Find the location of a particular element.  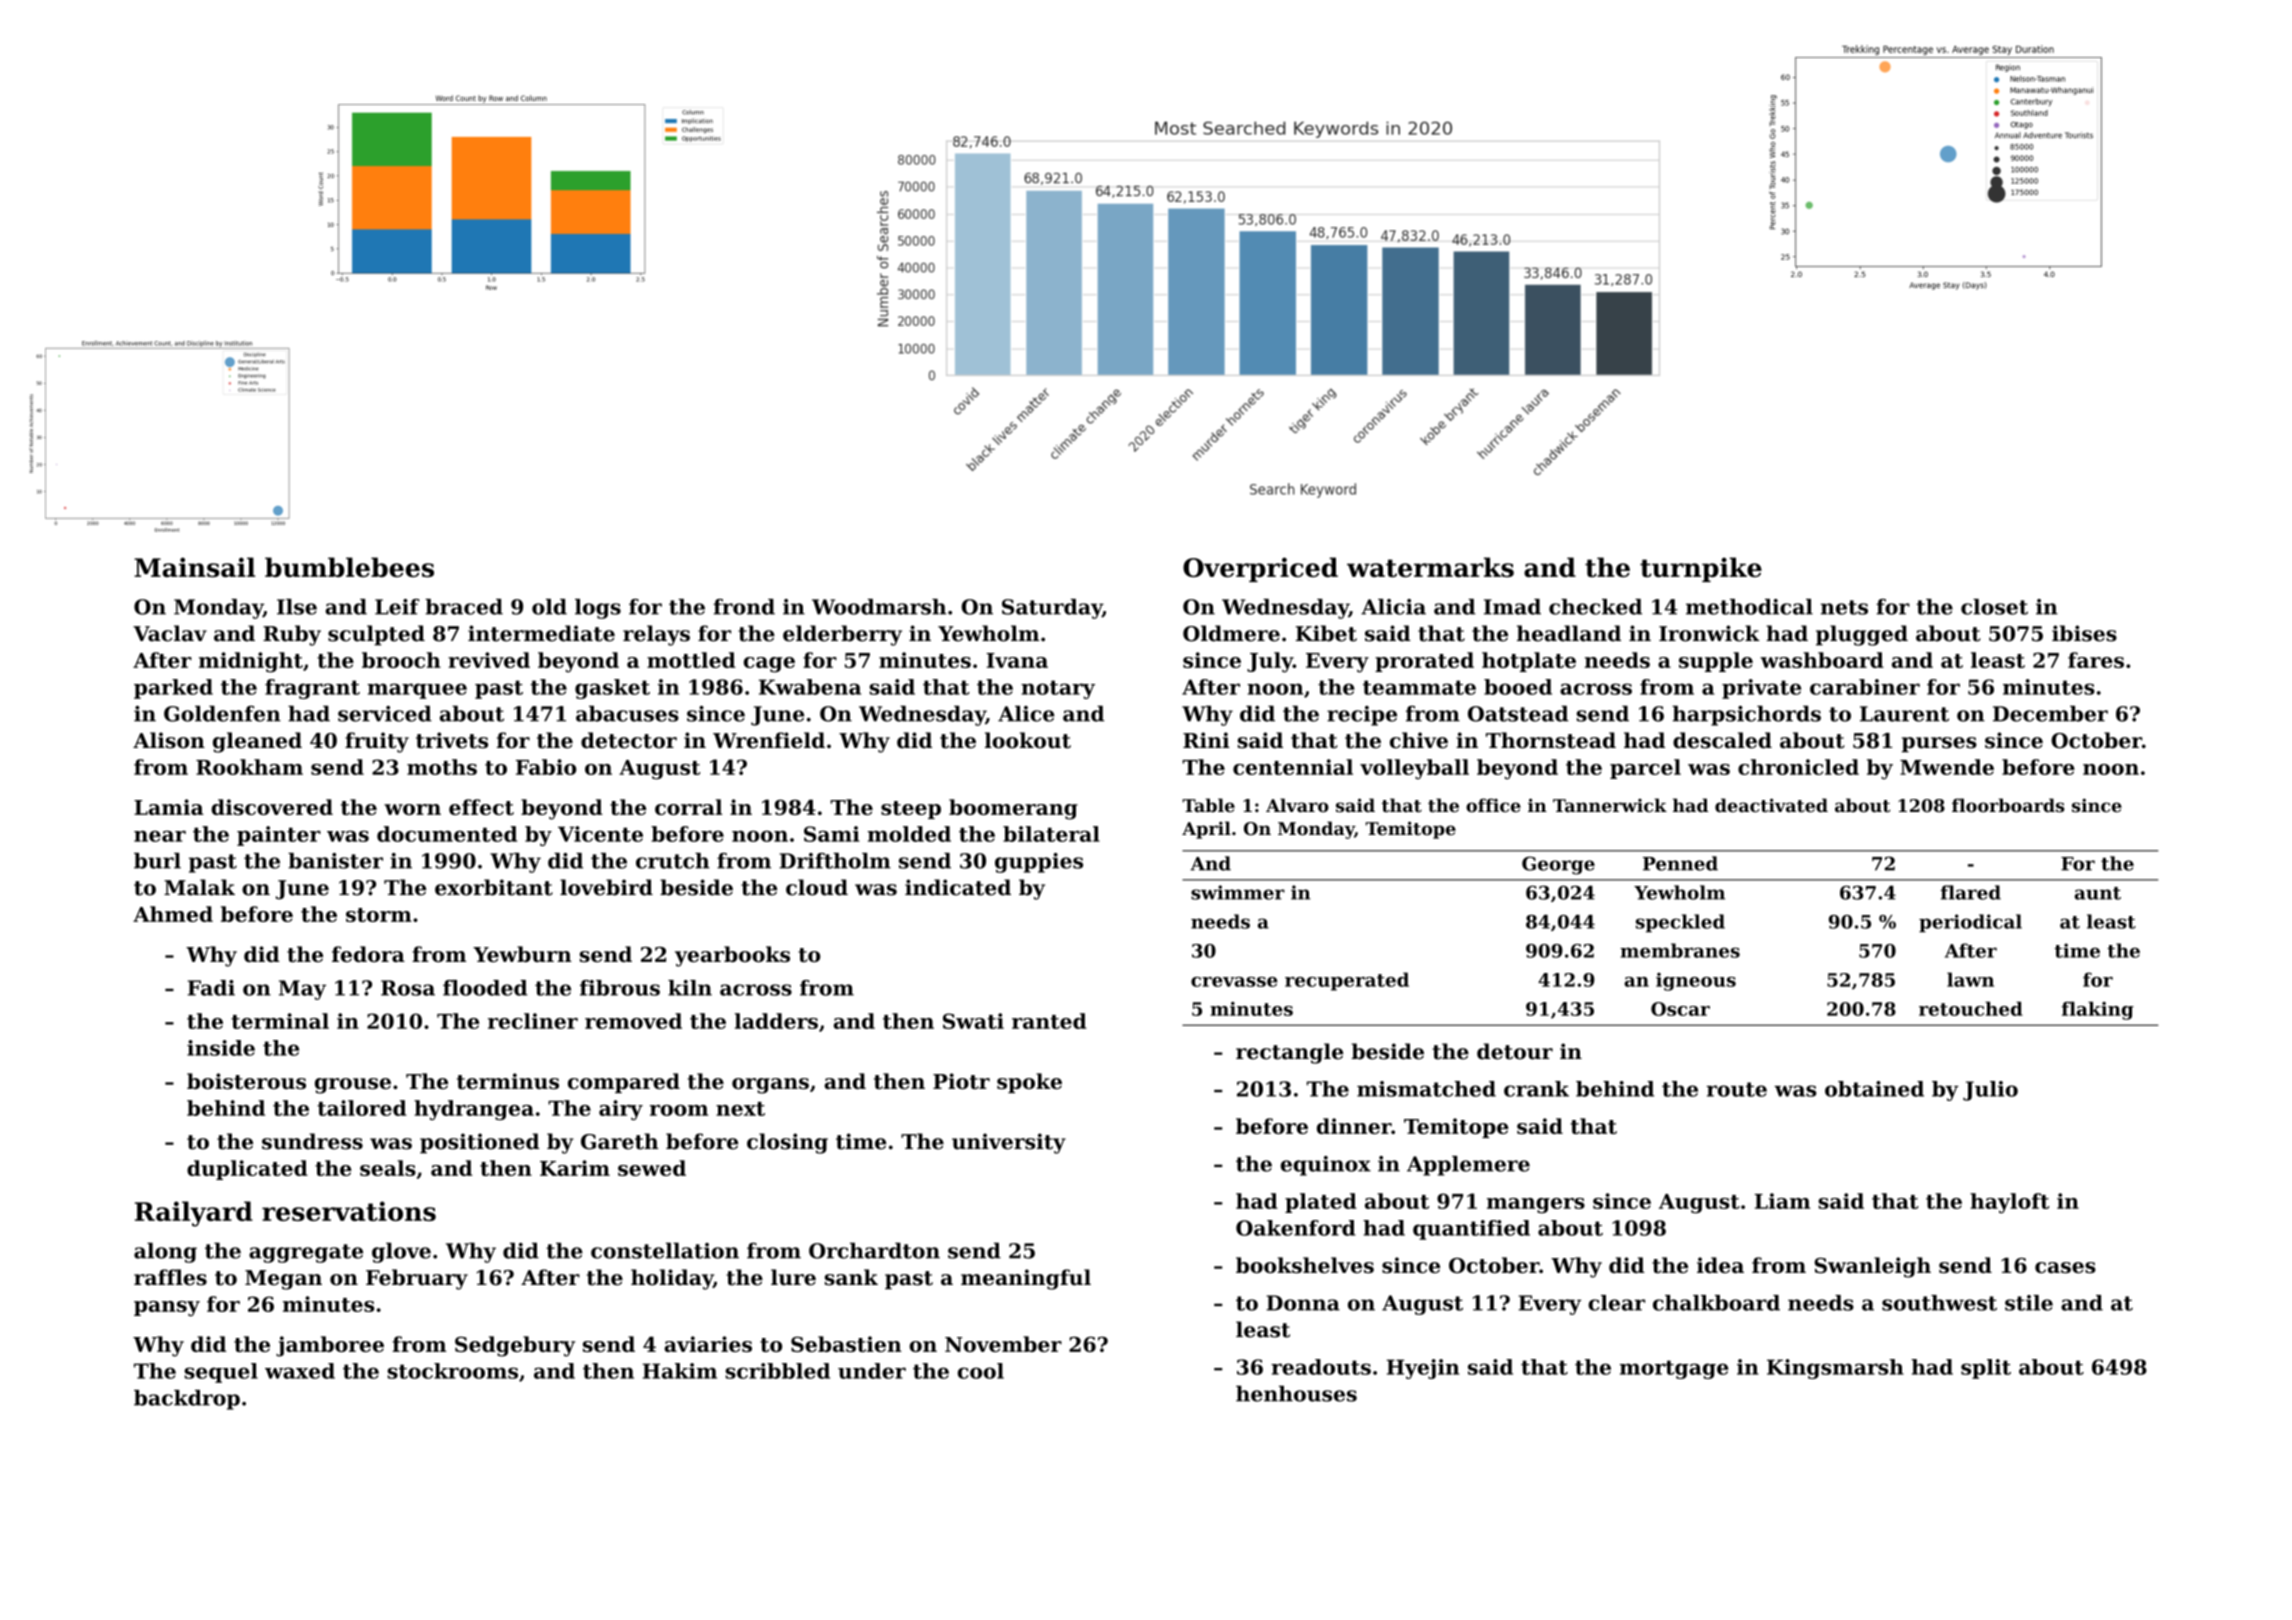

equinox is located at coordinates (1326, 1166).
